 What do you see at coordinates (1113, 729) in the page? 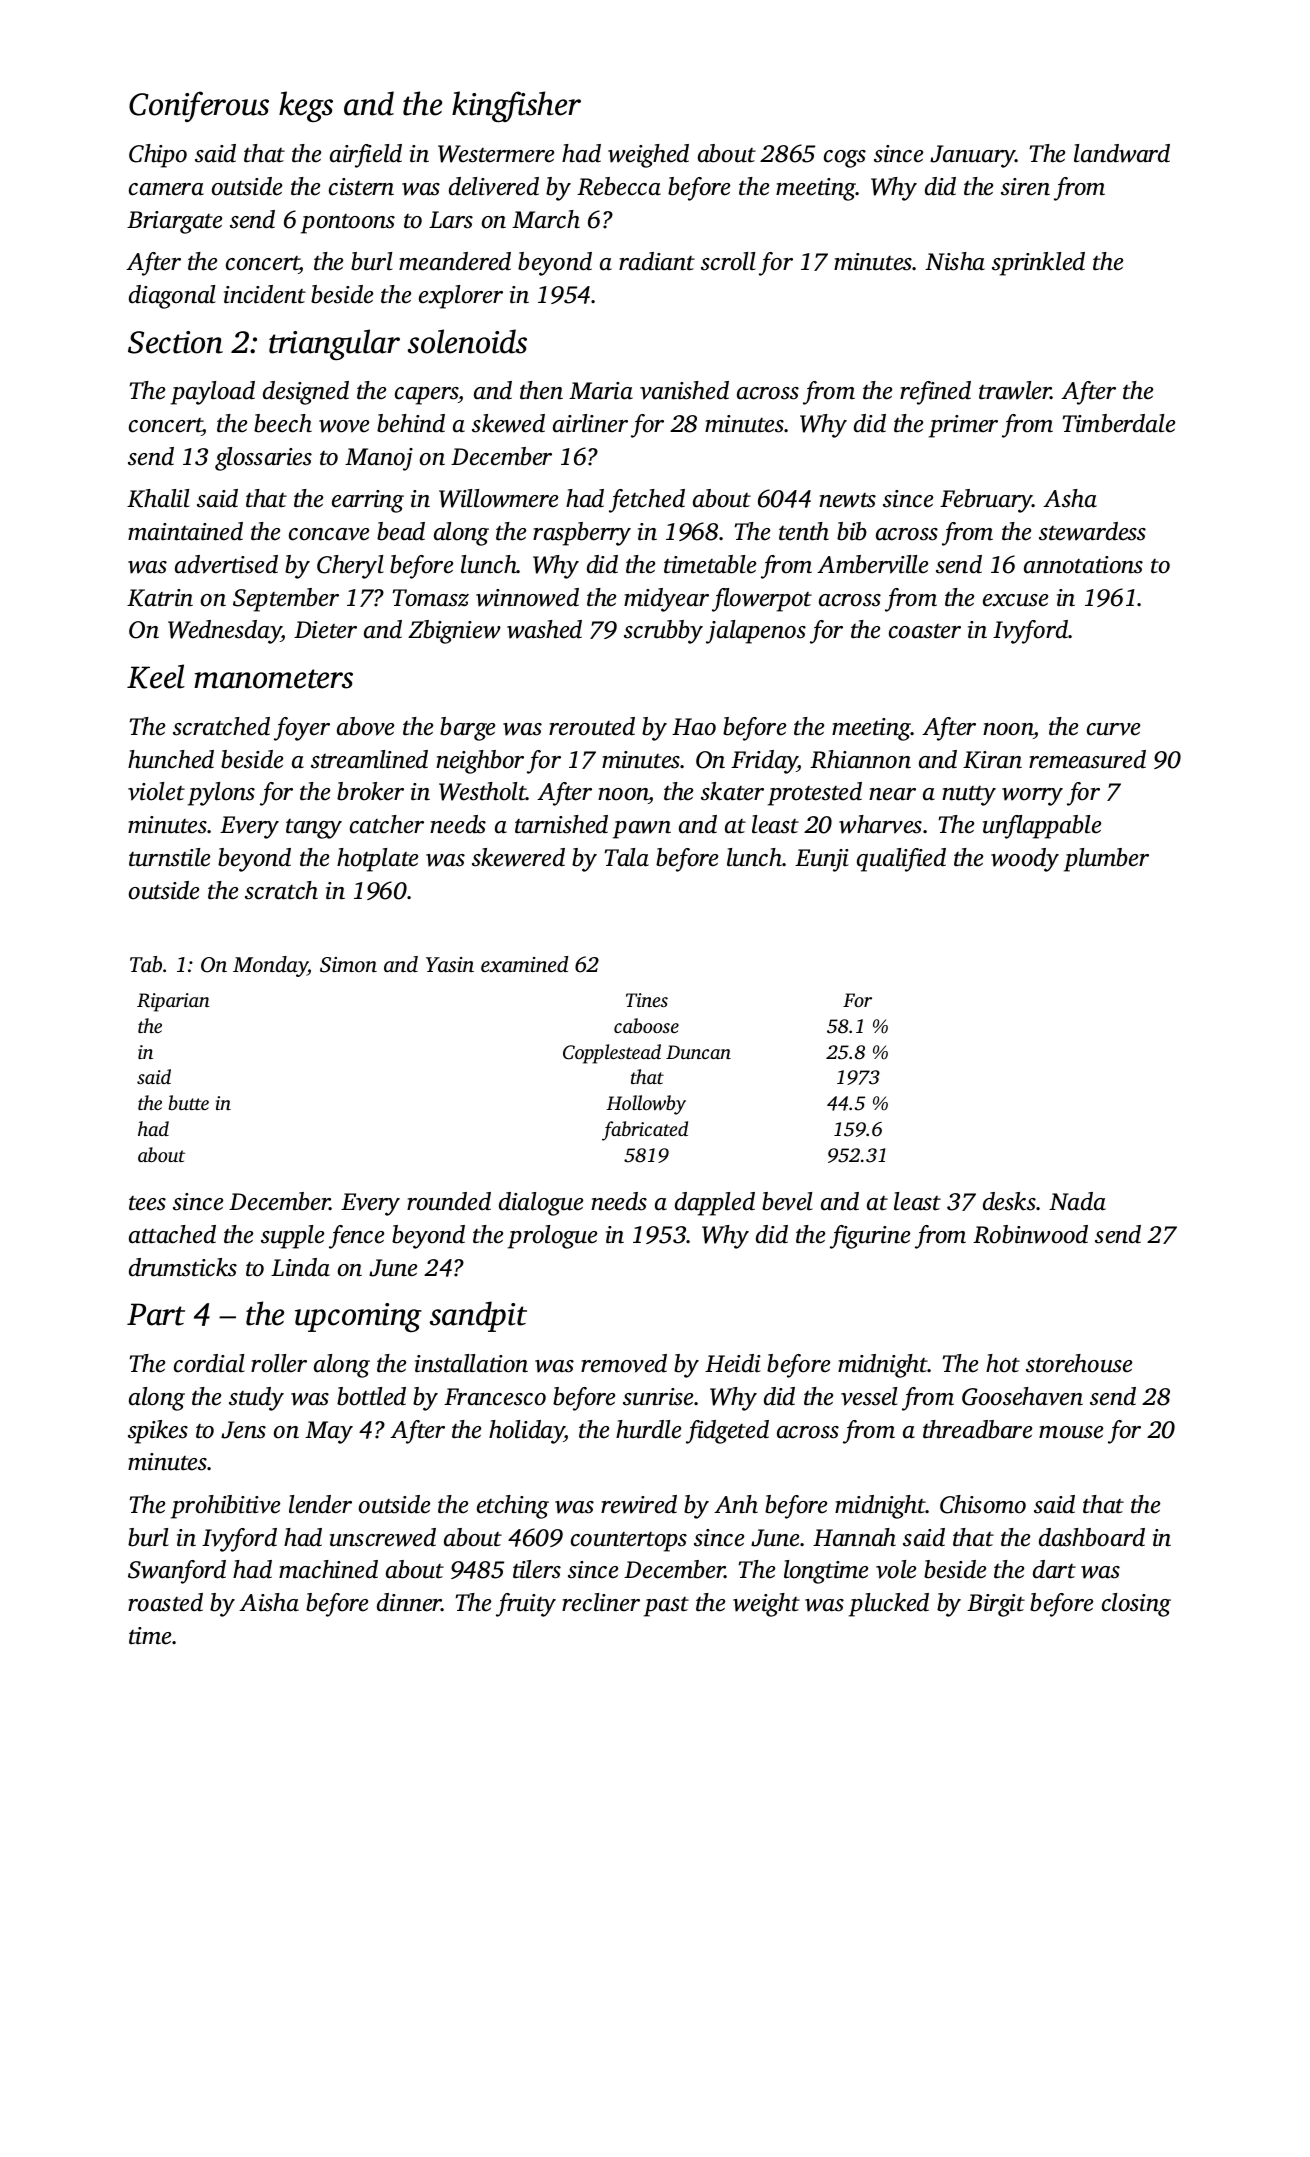
I see `curve` at bounding box center [1113, 729].
